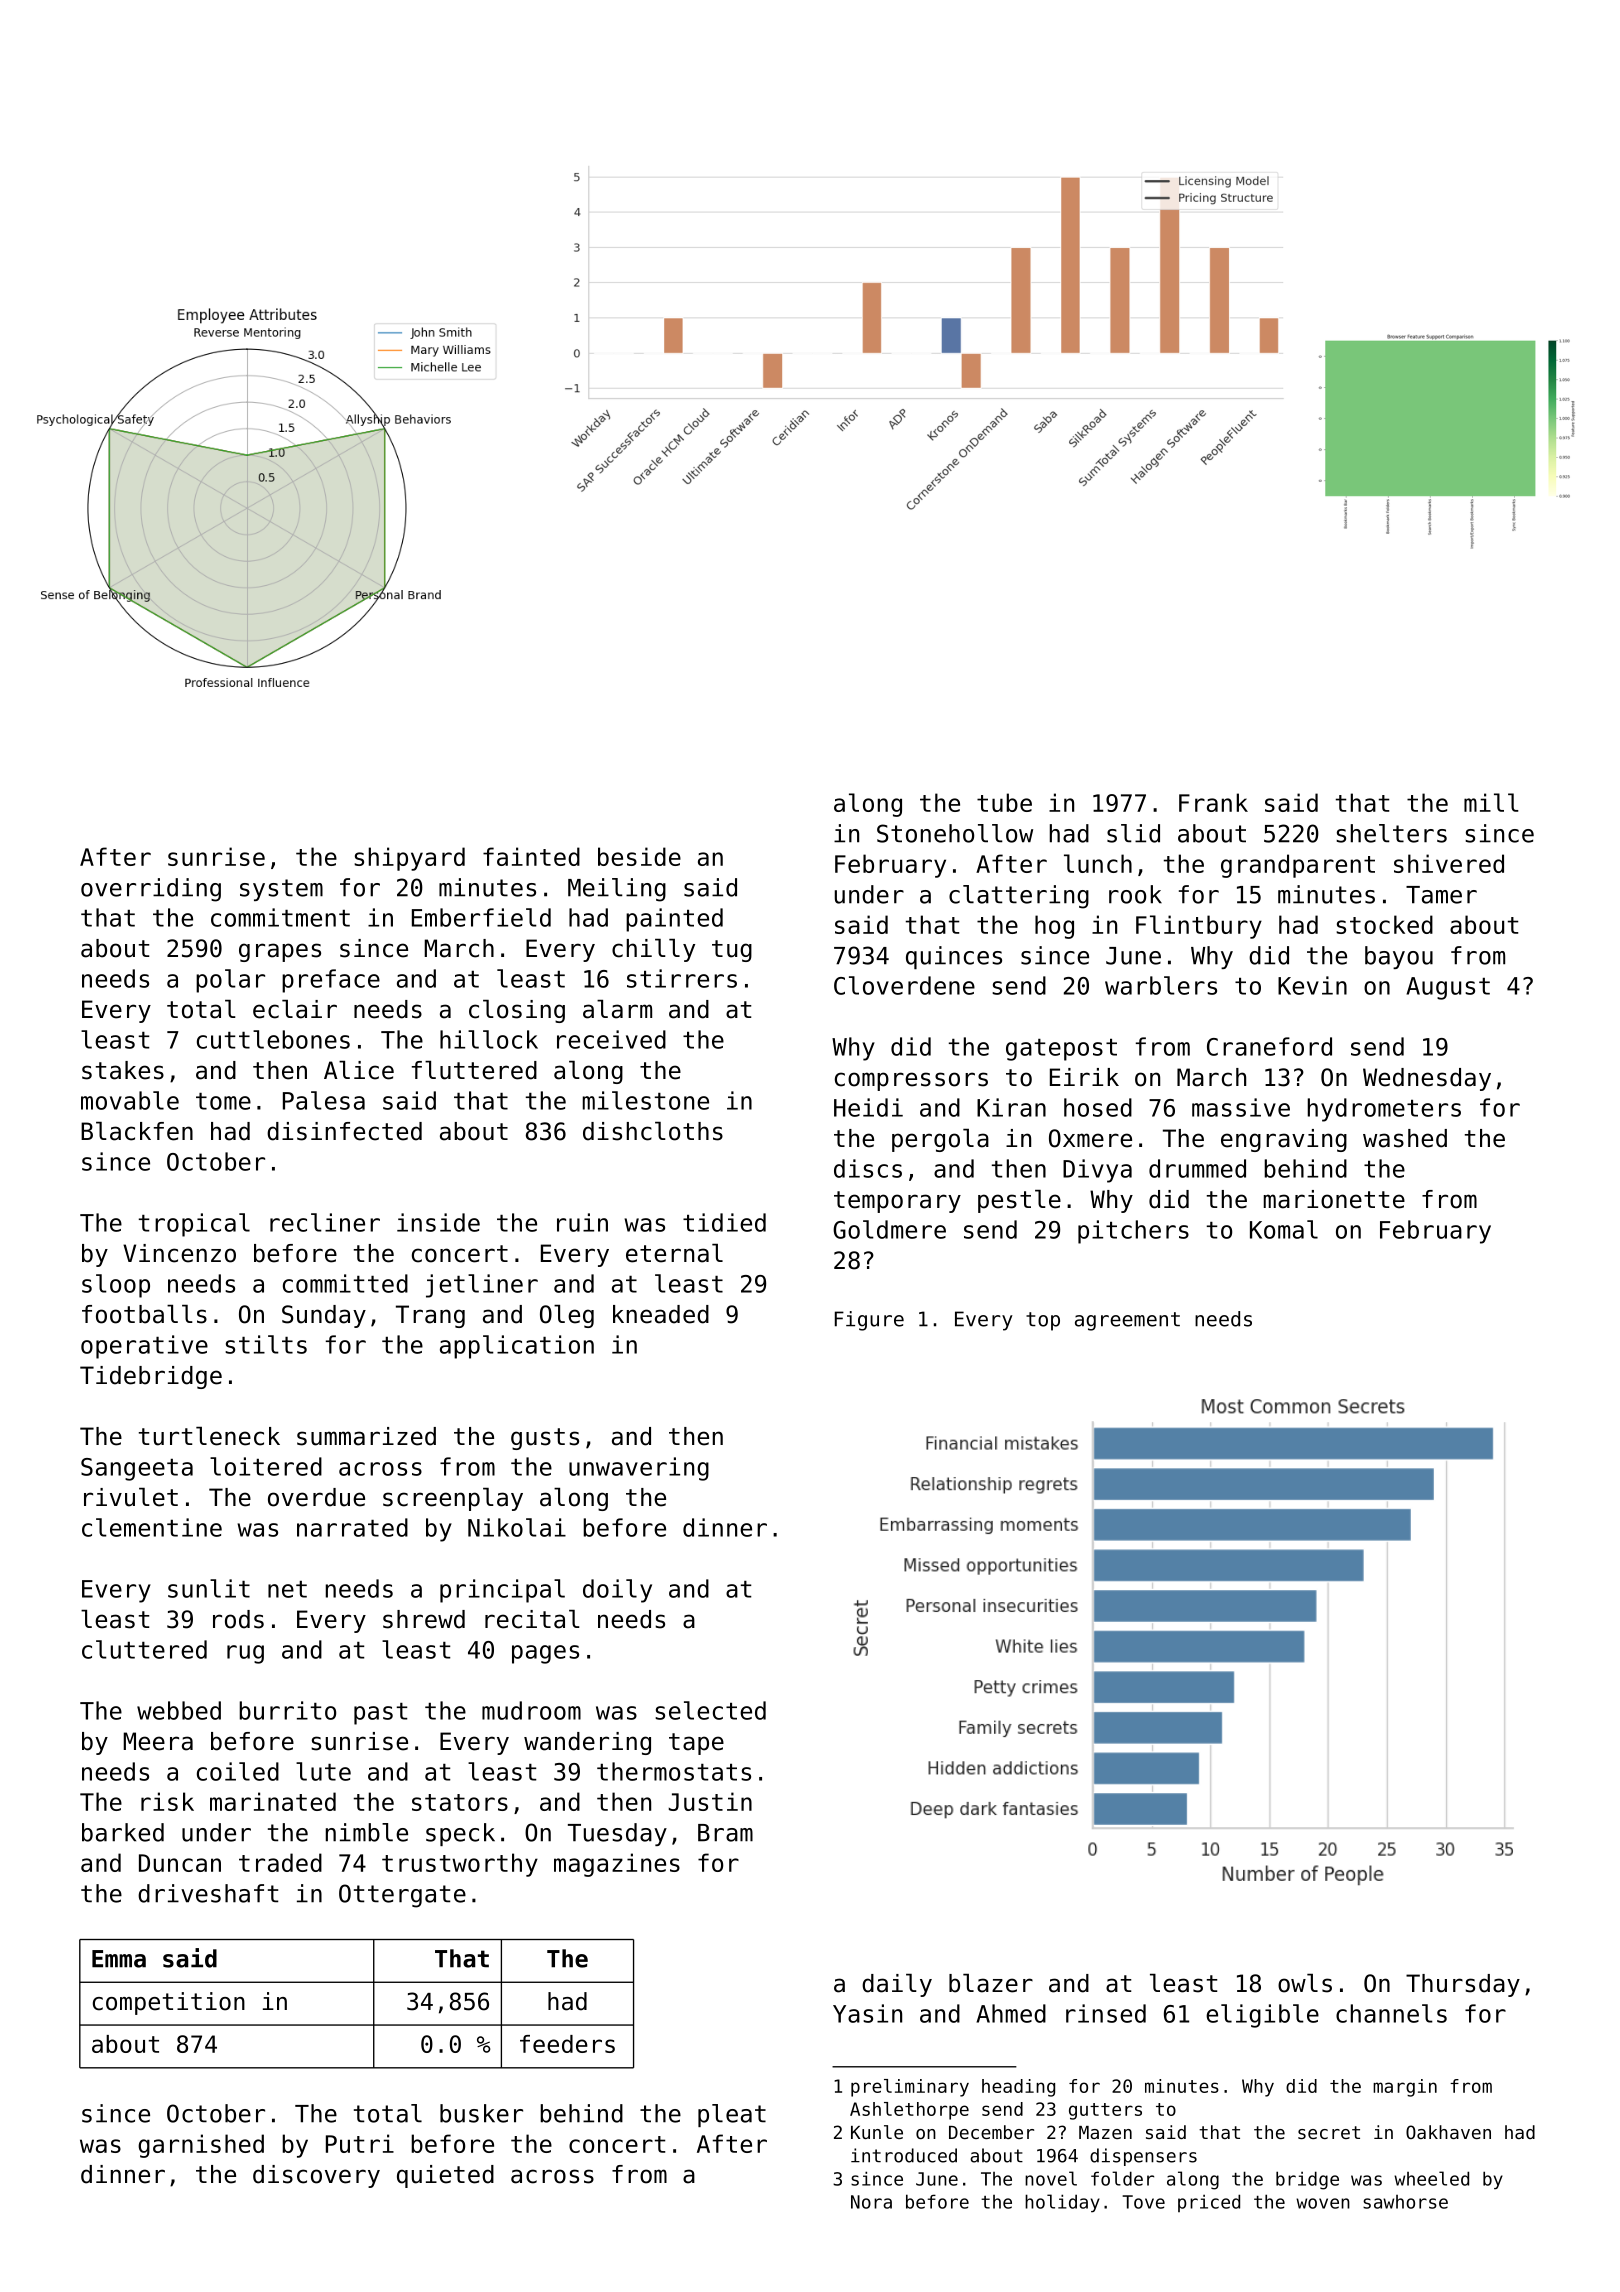 Image resolution: width=1620 pixels, height=2292 pixels. Describe the element at coordinates (1441, 895) in the screenshot. I see `Tamer` at that location.
